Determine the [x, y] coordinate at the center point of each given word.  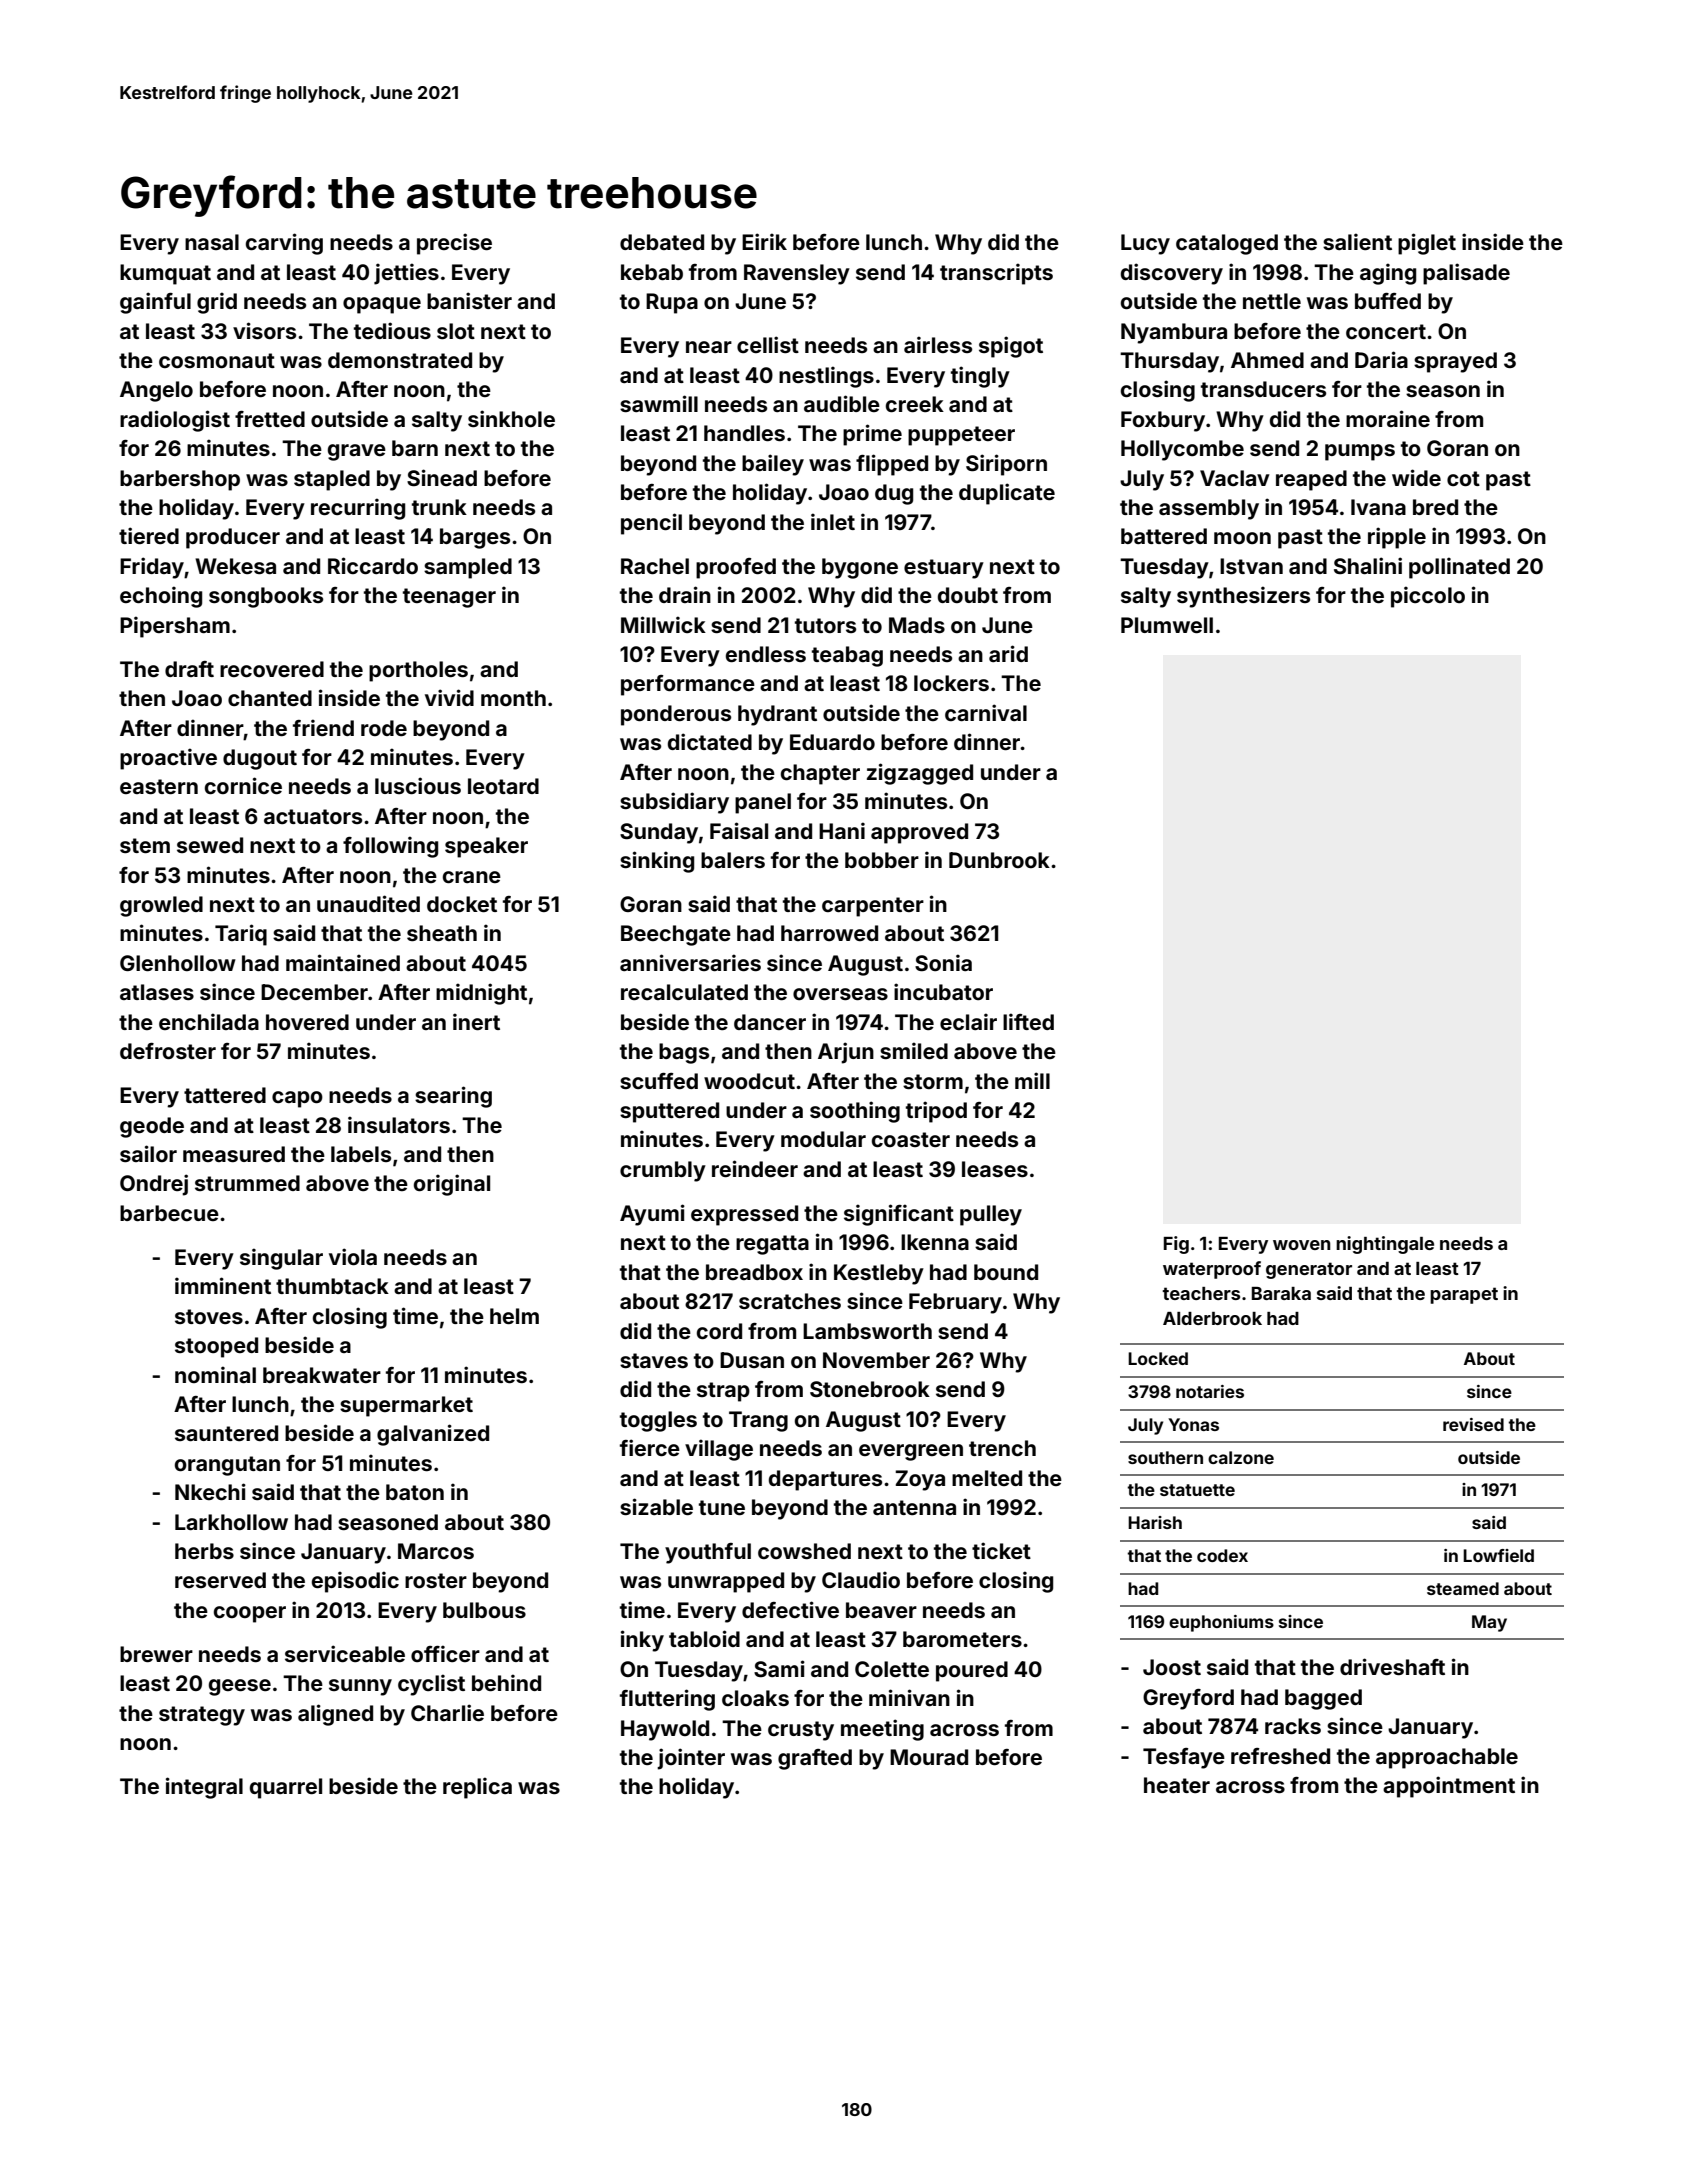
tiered [149, 535]
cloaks [755, 1698]
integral [204, 1788]
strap [723, 1392]
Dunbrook [999, 860]
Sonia [943, 962]
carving [284, 244]
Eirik [764, 241]
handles [744, 433]
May [1489, 1623]
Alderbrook [1212, 1318]
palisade [1466, 274]
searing [453, 1097]
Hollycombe [1182, 450]
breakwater [322, 1375]
